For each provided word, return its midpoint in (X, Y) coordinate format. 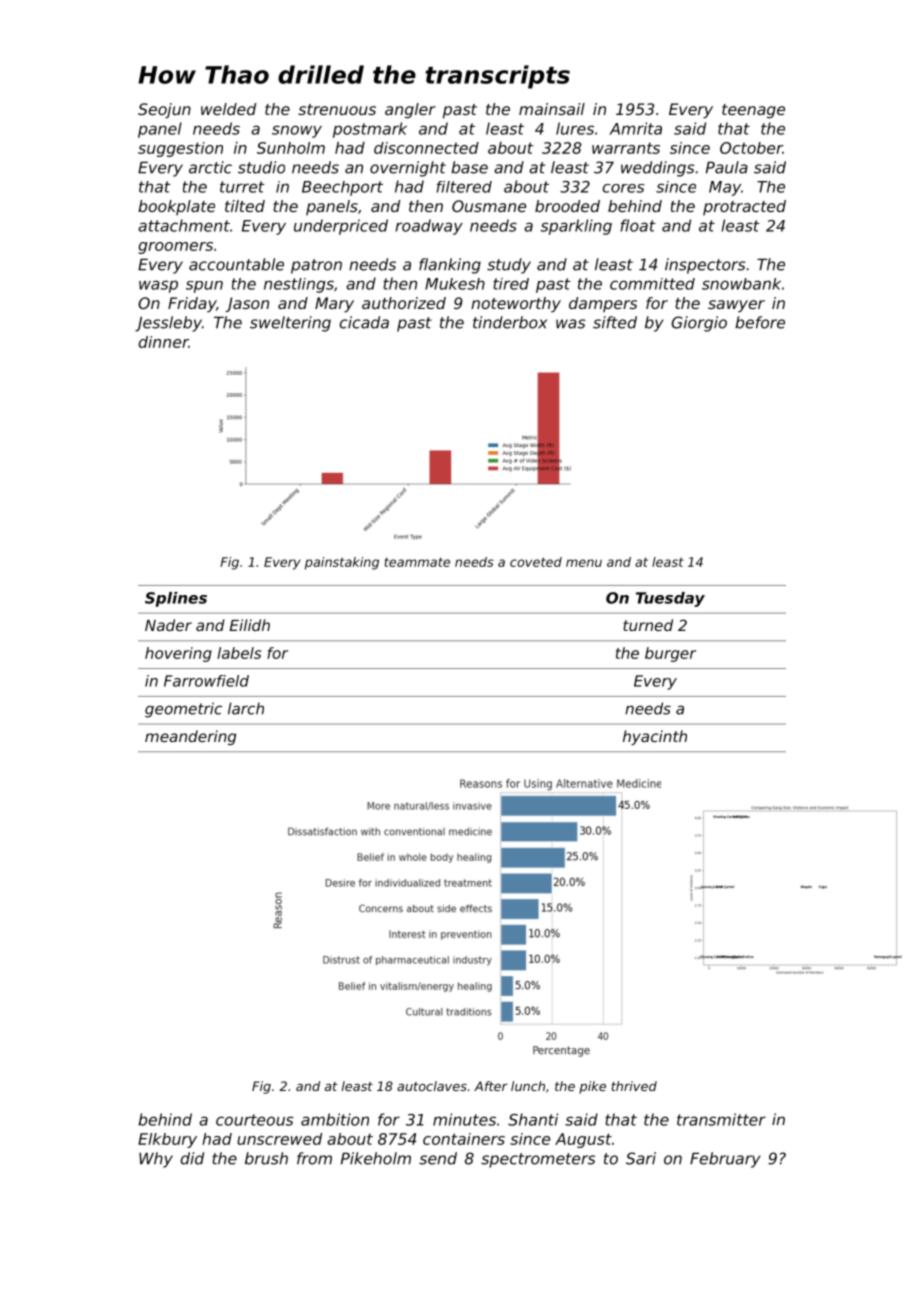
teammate (417, 562)
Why (156, 1160)
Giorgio (699, 324)
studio (261, 167)
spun (204, 287)
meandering (190, 737)
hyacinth (655, 737)
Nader (168, 625)
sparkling (576, 227)
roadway (429, 227)
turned (648, 625)
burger (670, 654)
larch (246, 708)
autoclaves (432, 1086)
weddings (658, 169)
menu (584, 563)
